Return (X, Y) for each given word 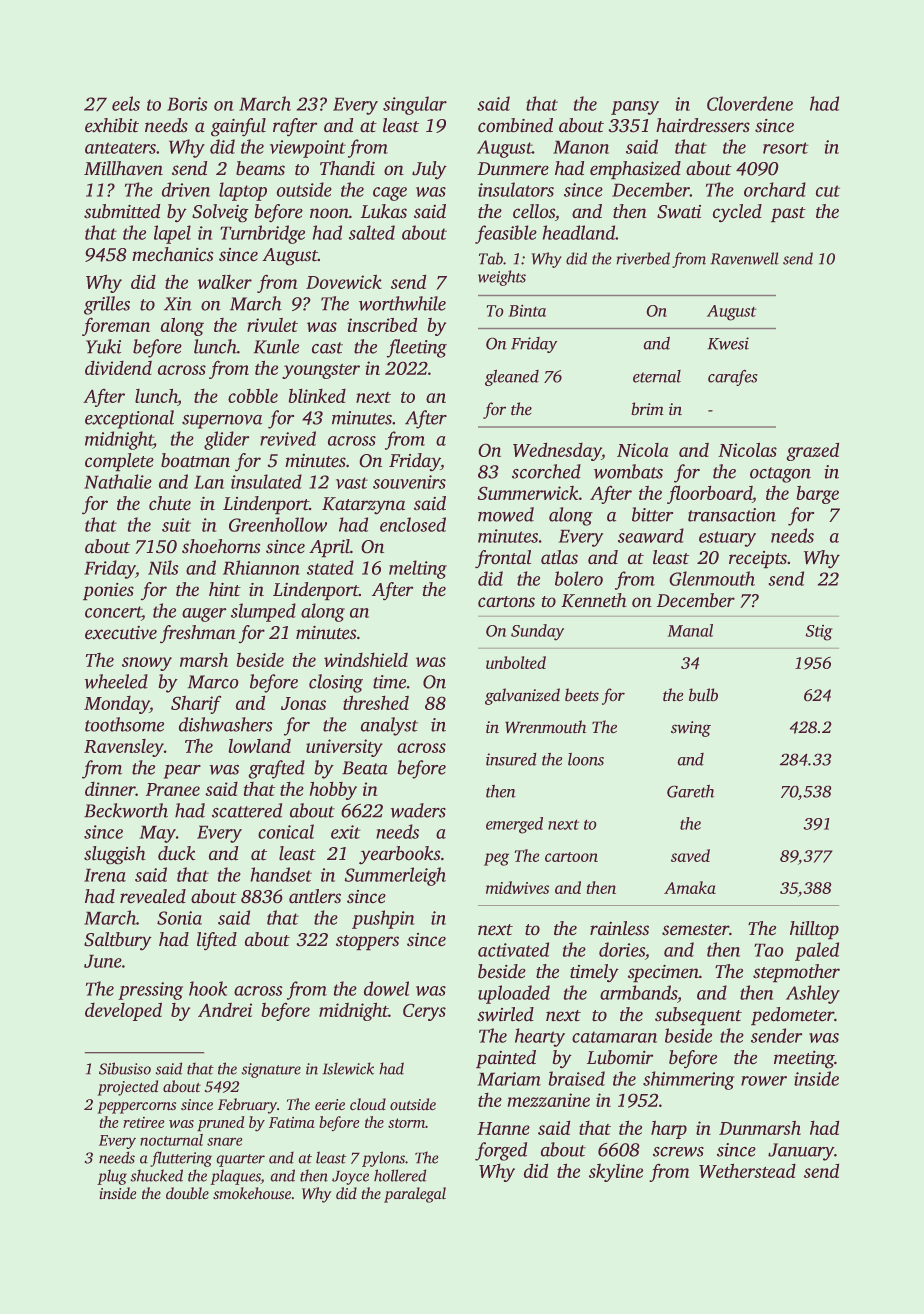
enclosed (413, 524)
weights (502, 278)
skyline (616, 1173)
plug (112, 1177)
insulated (266, 481)
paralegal (415, 1195)
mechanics (172, 254)
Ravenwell (744, 258)
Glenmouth (712, 578)
